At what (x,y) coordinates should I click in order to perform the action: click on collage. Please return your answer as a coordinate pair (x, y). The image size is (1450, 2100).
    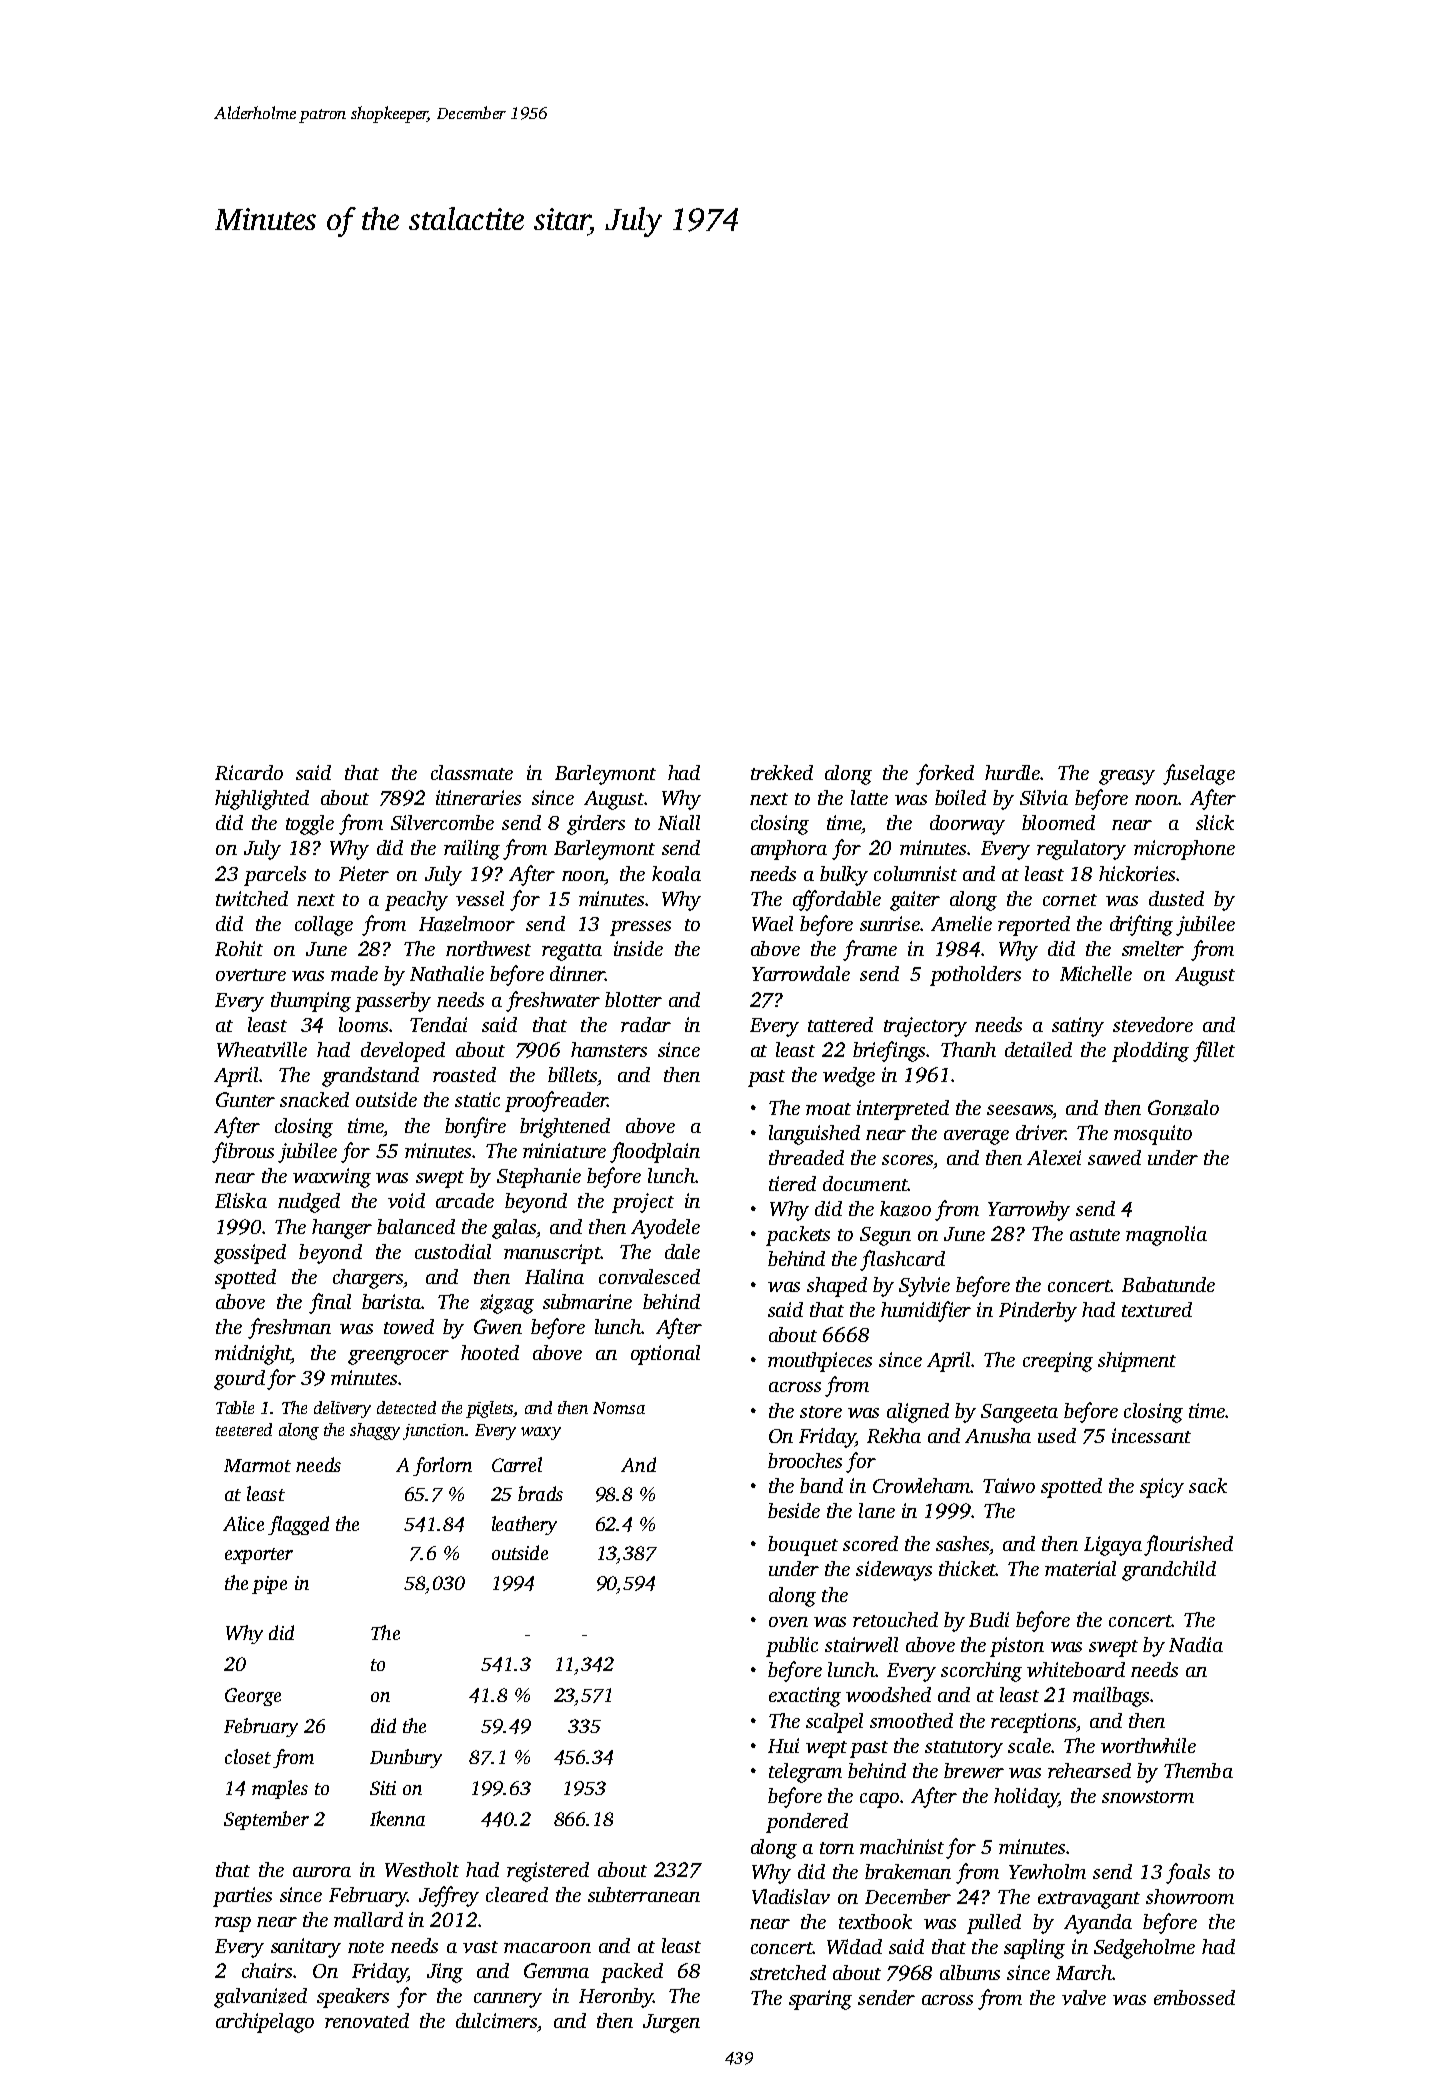
    Looking at the image, I should click on (324, 926).
